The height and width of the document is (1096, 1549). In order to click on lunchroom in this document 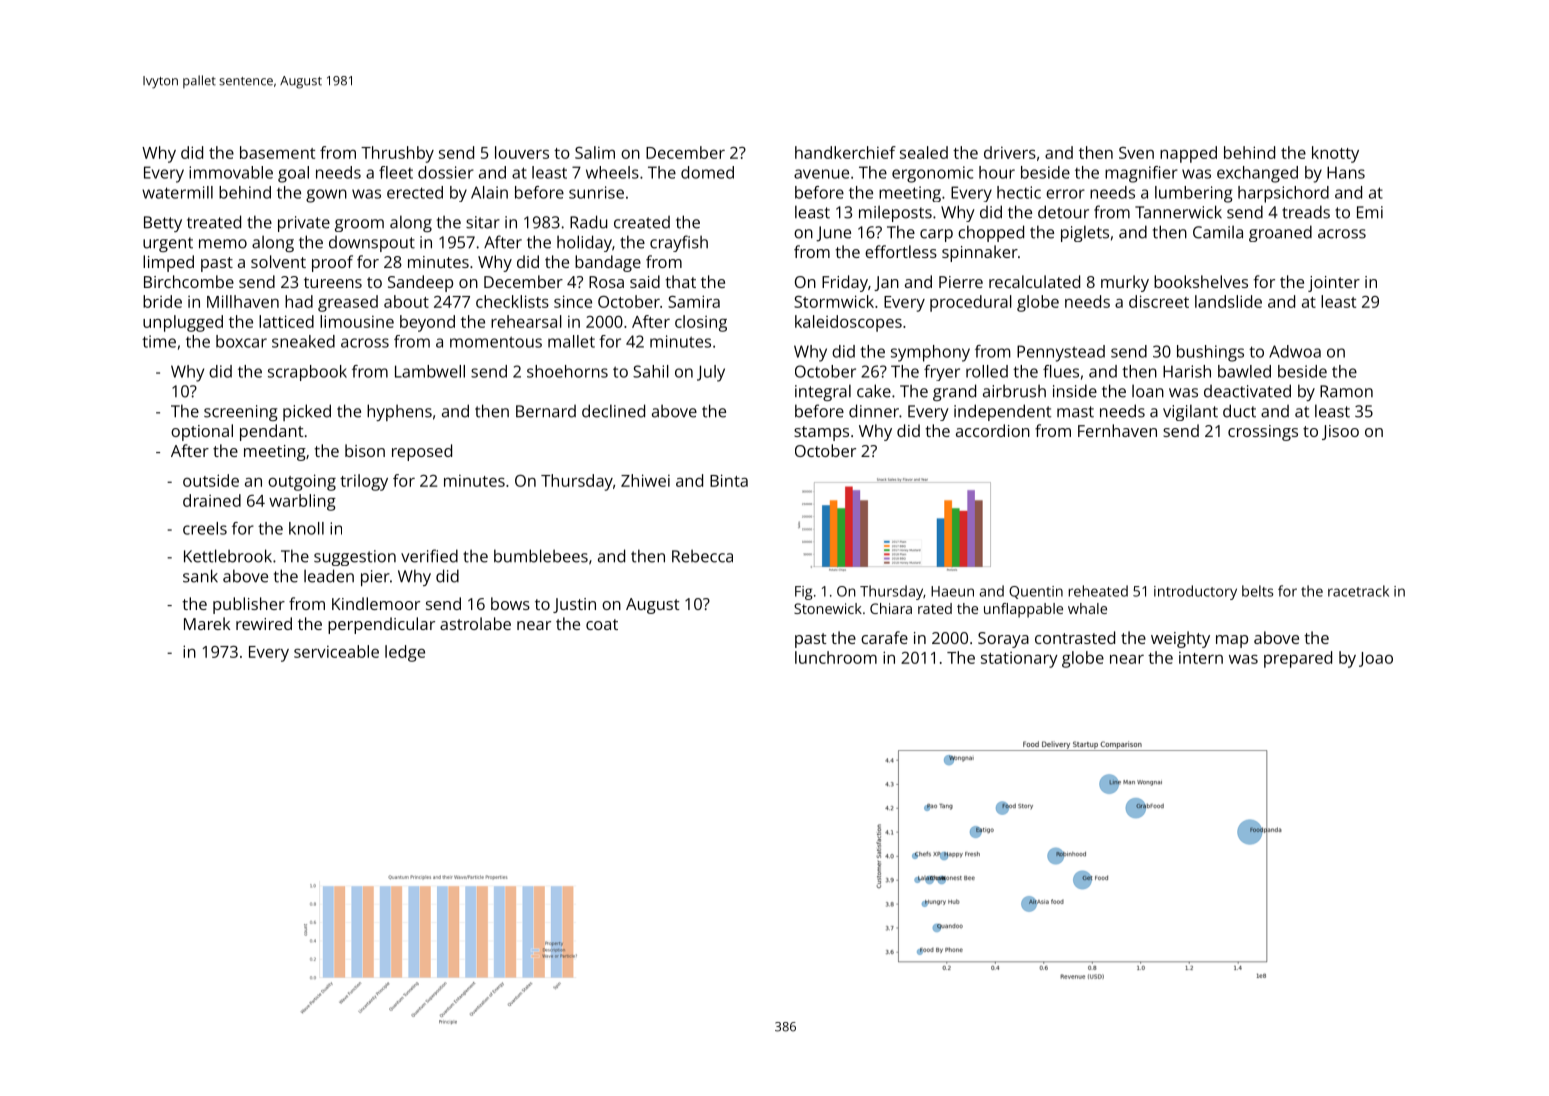, I will do `click(836, 657)`.
